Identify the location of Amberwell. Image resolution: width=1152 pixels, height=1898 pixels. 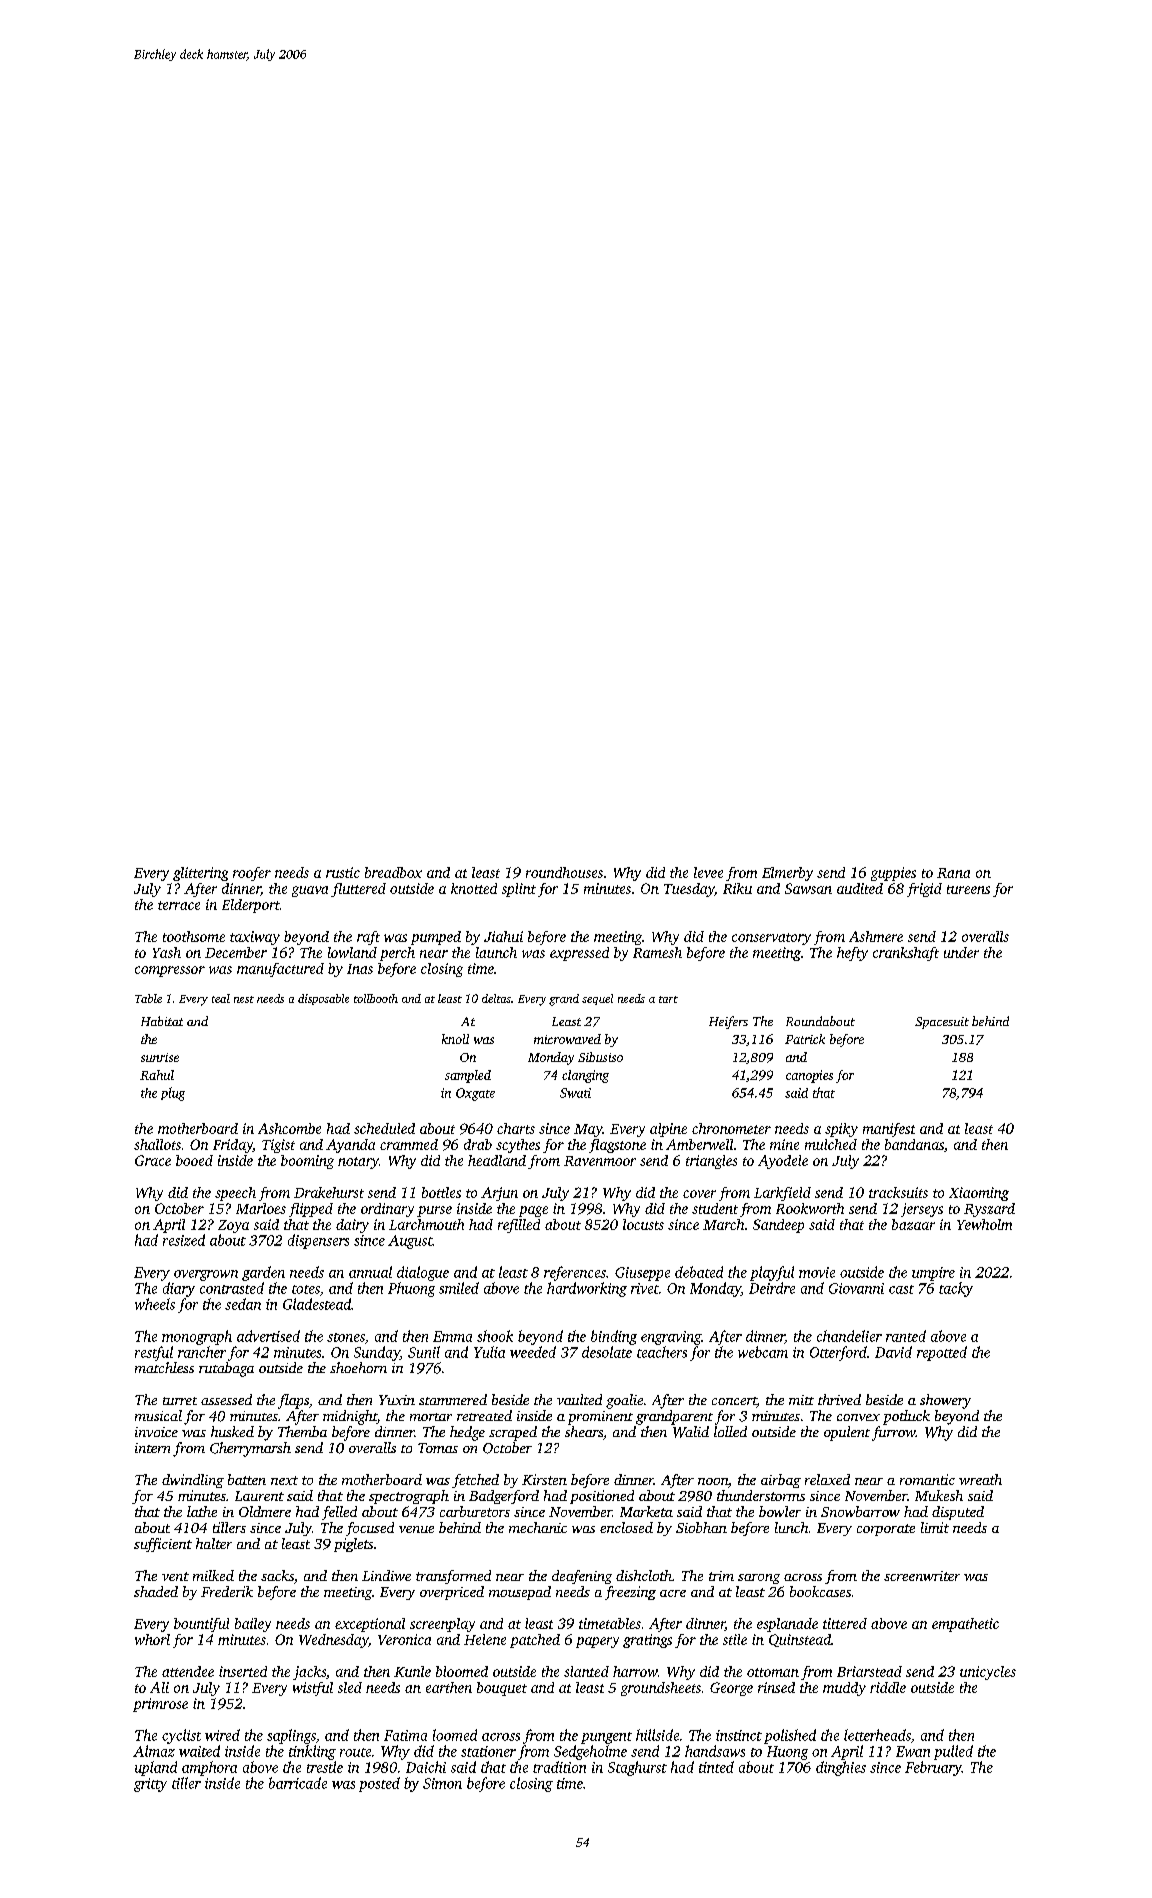
(699, 1144).
